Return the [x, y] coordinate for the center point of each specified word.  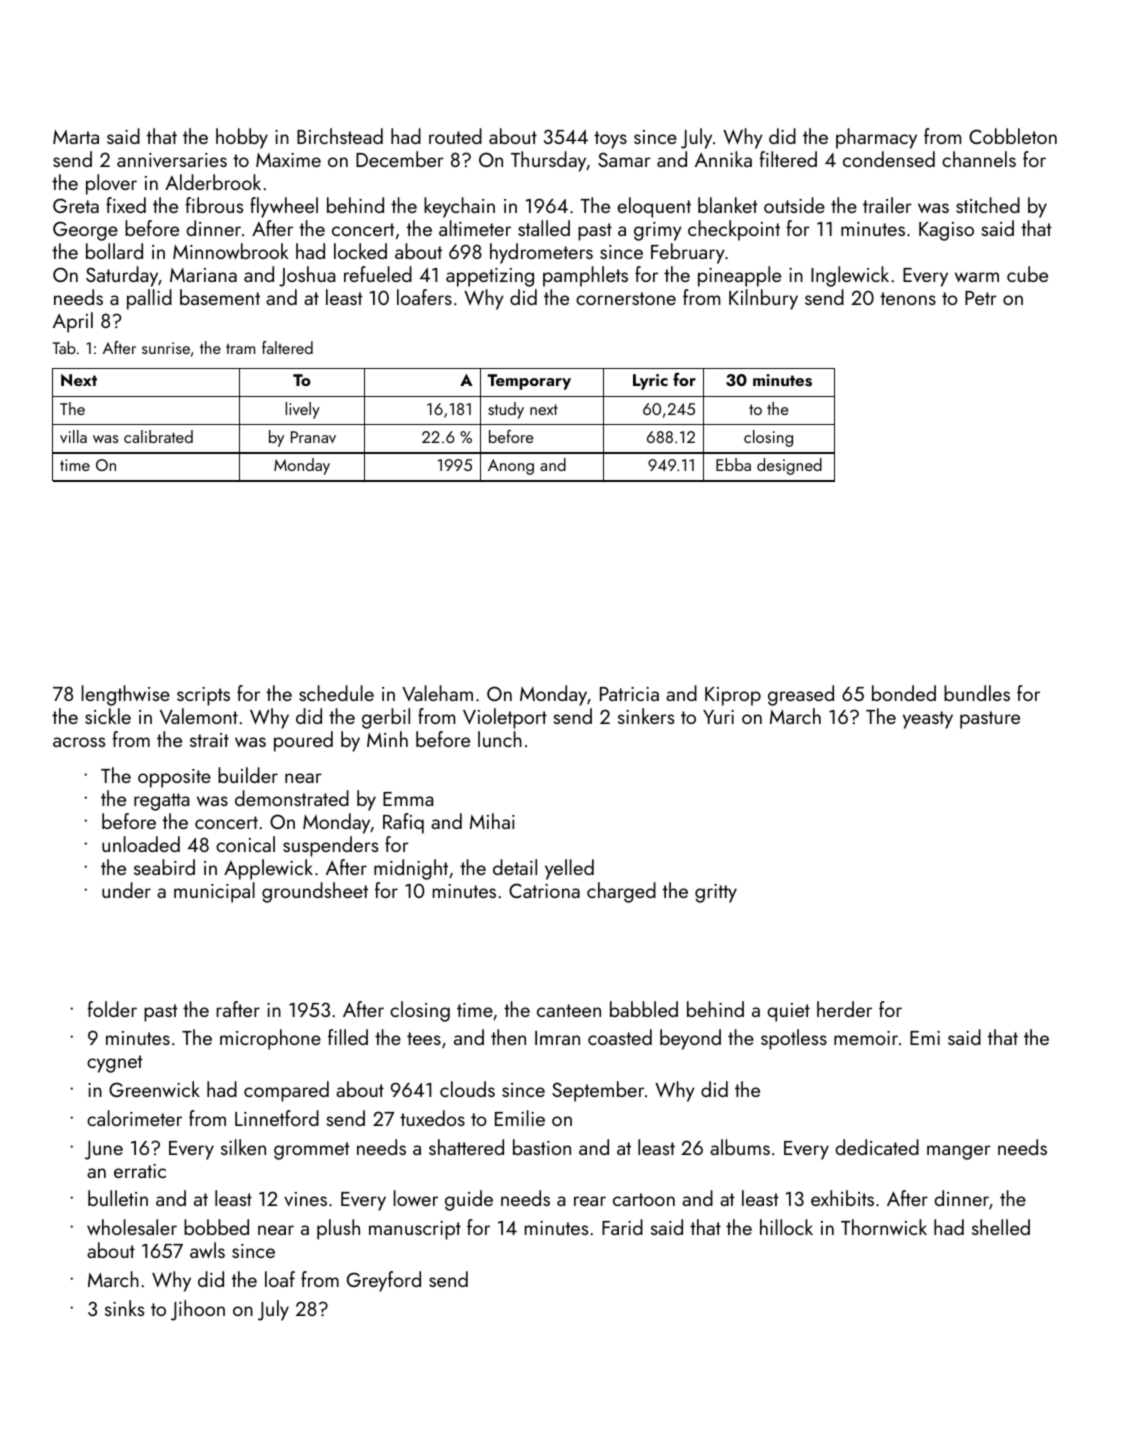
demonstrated [292, 798]
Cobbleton [1013, 136]
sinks [124, 1308]
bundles [977, 693]
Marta [76, 137]
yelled [569, 869]
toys [610, 140]
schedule [336, 693]
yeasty [928, 720]
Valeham [437, 693]
